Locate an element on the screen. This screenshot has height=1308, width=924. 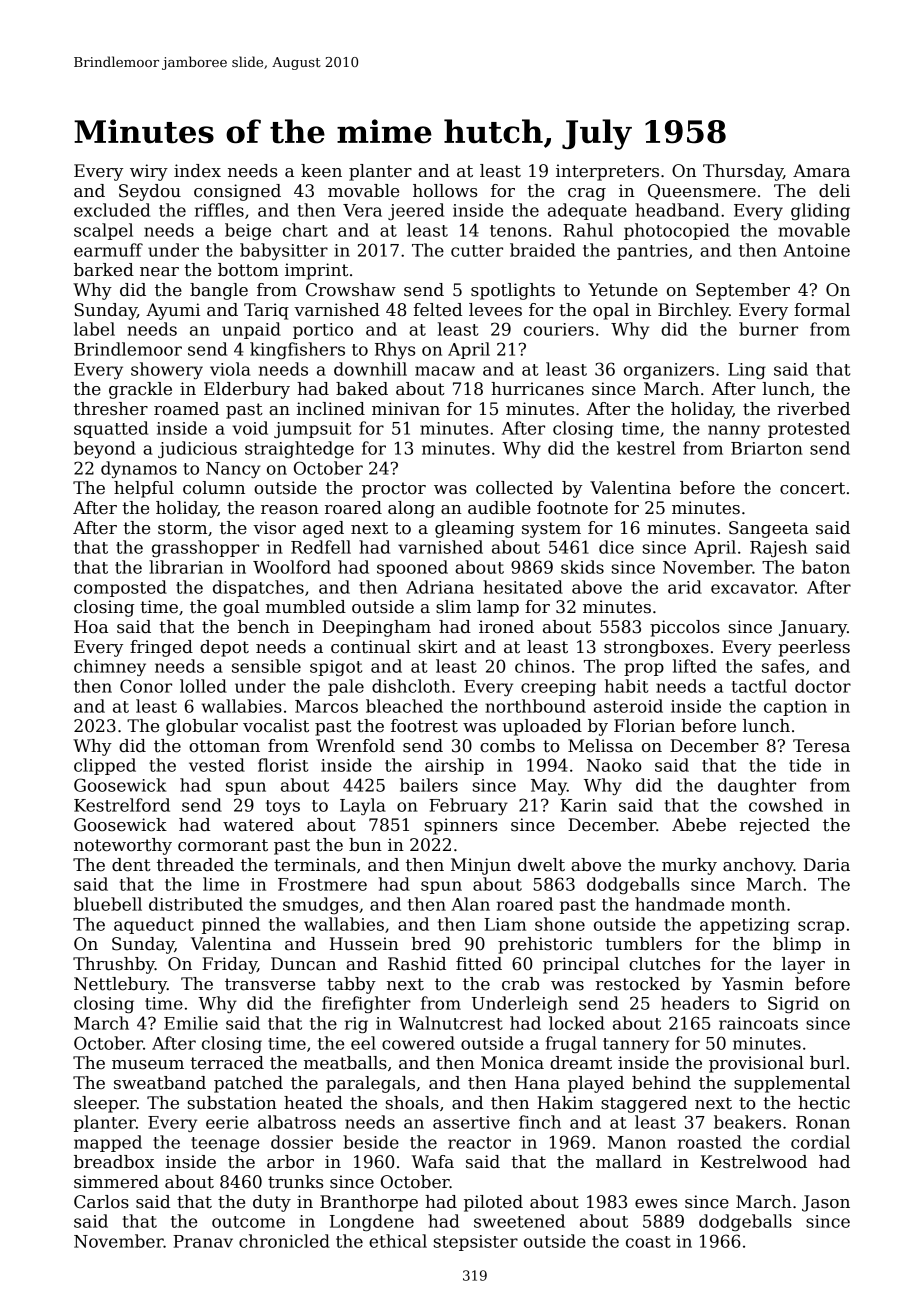
Florian is located at coordinates (644, 726).
